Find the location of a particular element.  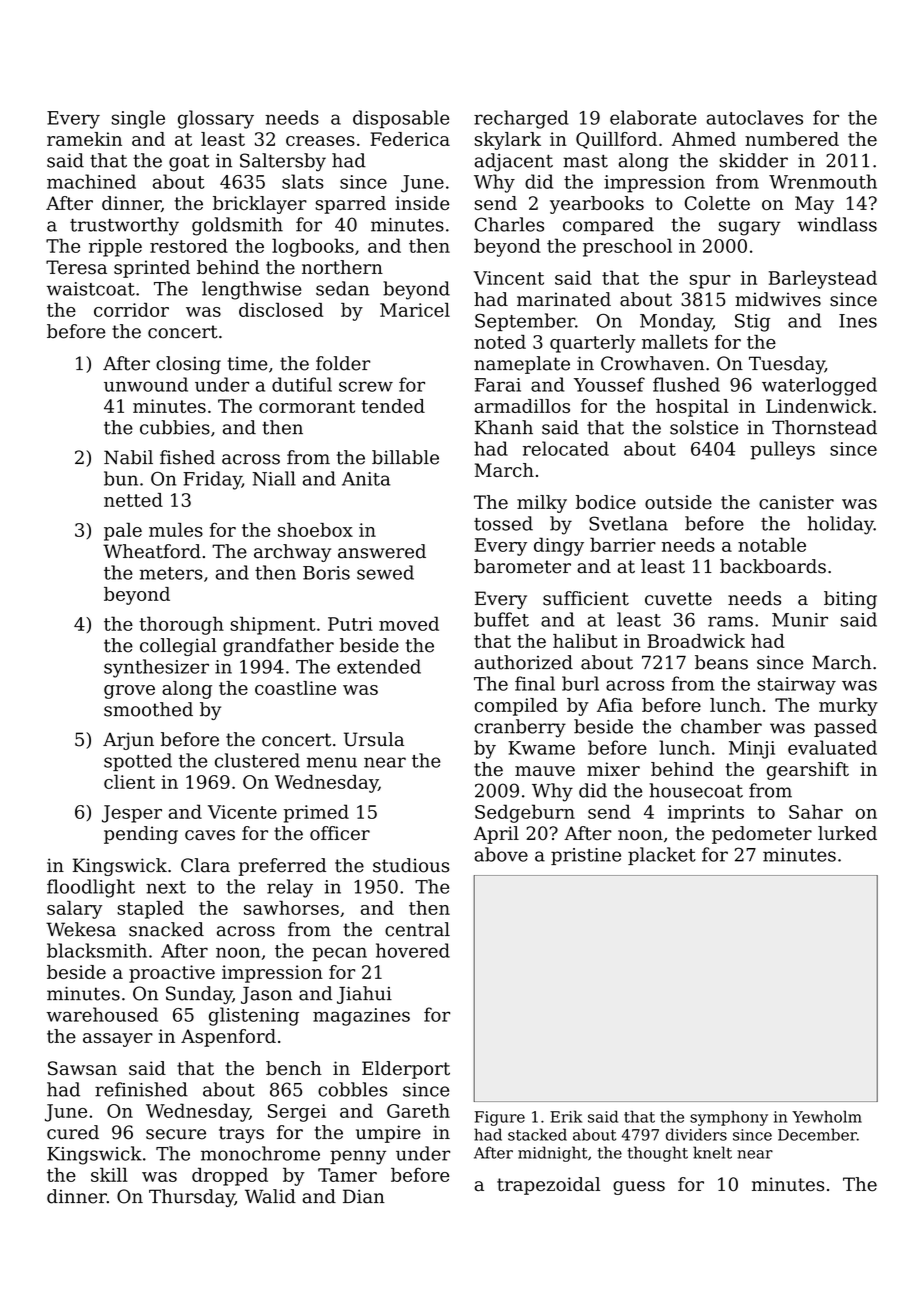

biting is located at coordinates (850, 600).
